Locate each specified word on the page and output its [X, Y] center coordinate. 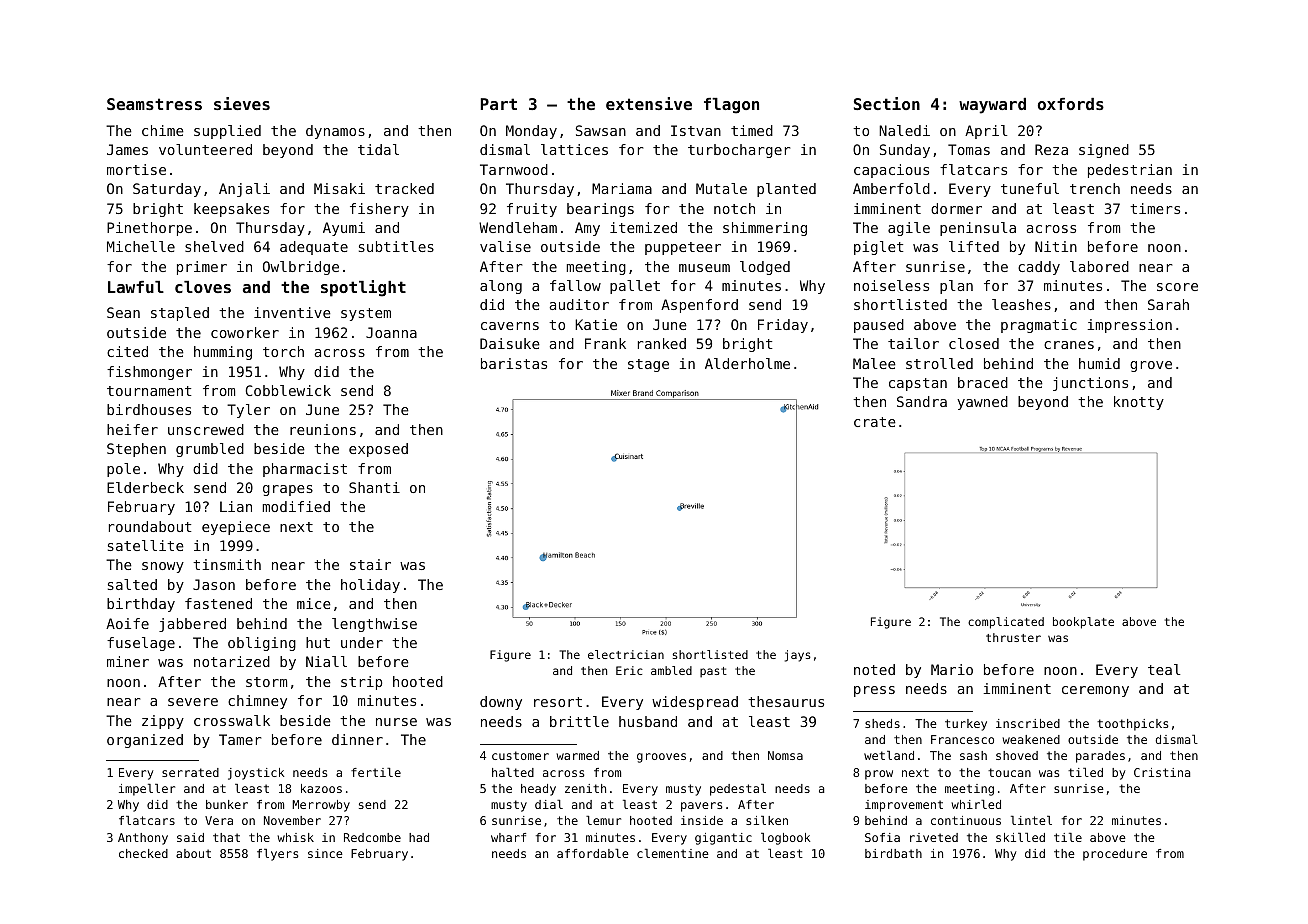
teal [1164, 669]
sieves [242, 103]
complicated [1006, 623]
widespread [695, 703]
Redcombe [372, 837]
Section [887, 103]
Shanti [374, 487]
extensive [649, 103]
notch [734, 208]
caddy [1039, 268]
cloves [203, 287]
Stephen [136, 450]
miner [128, 661]
